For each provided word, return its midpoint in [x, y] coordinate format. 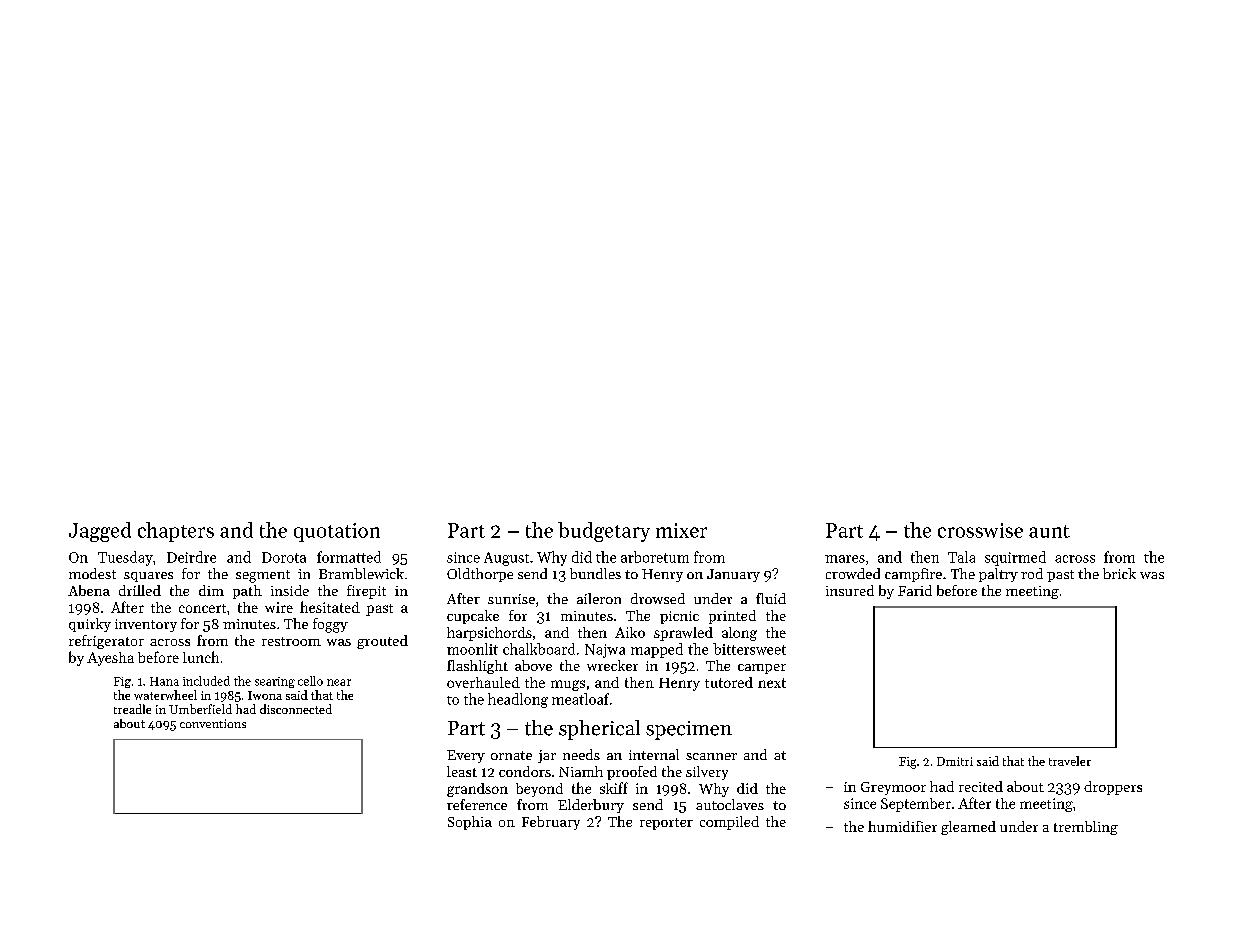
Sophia [470, 823]
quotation [337, 532]
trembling [1086, 828]
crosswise [980, 530]
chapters [176, 532]
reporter [666, 824]
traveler [1070, 761]
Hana [164, 681]
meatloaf [580, 699]
